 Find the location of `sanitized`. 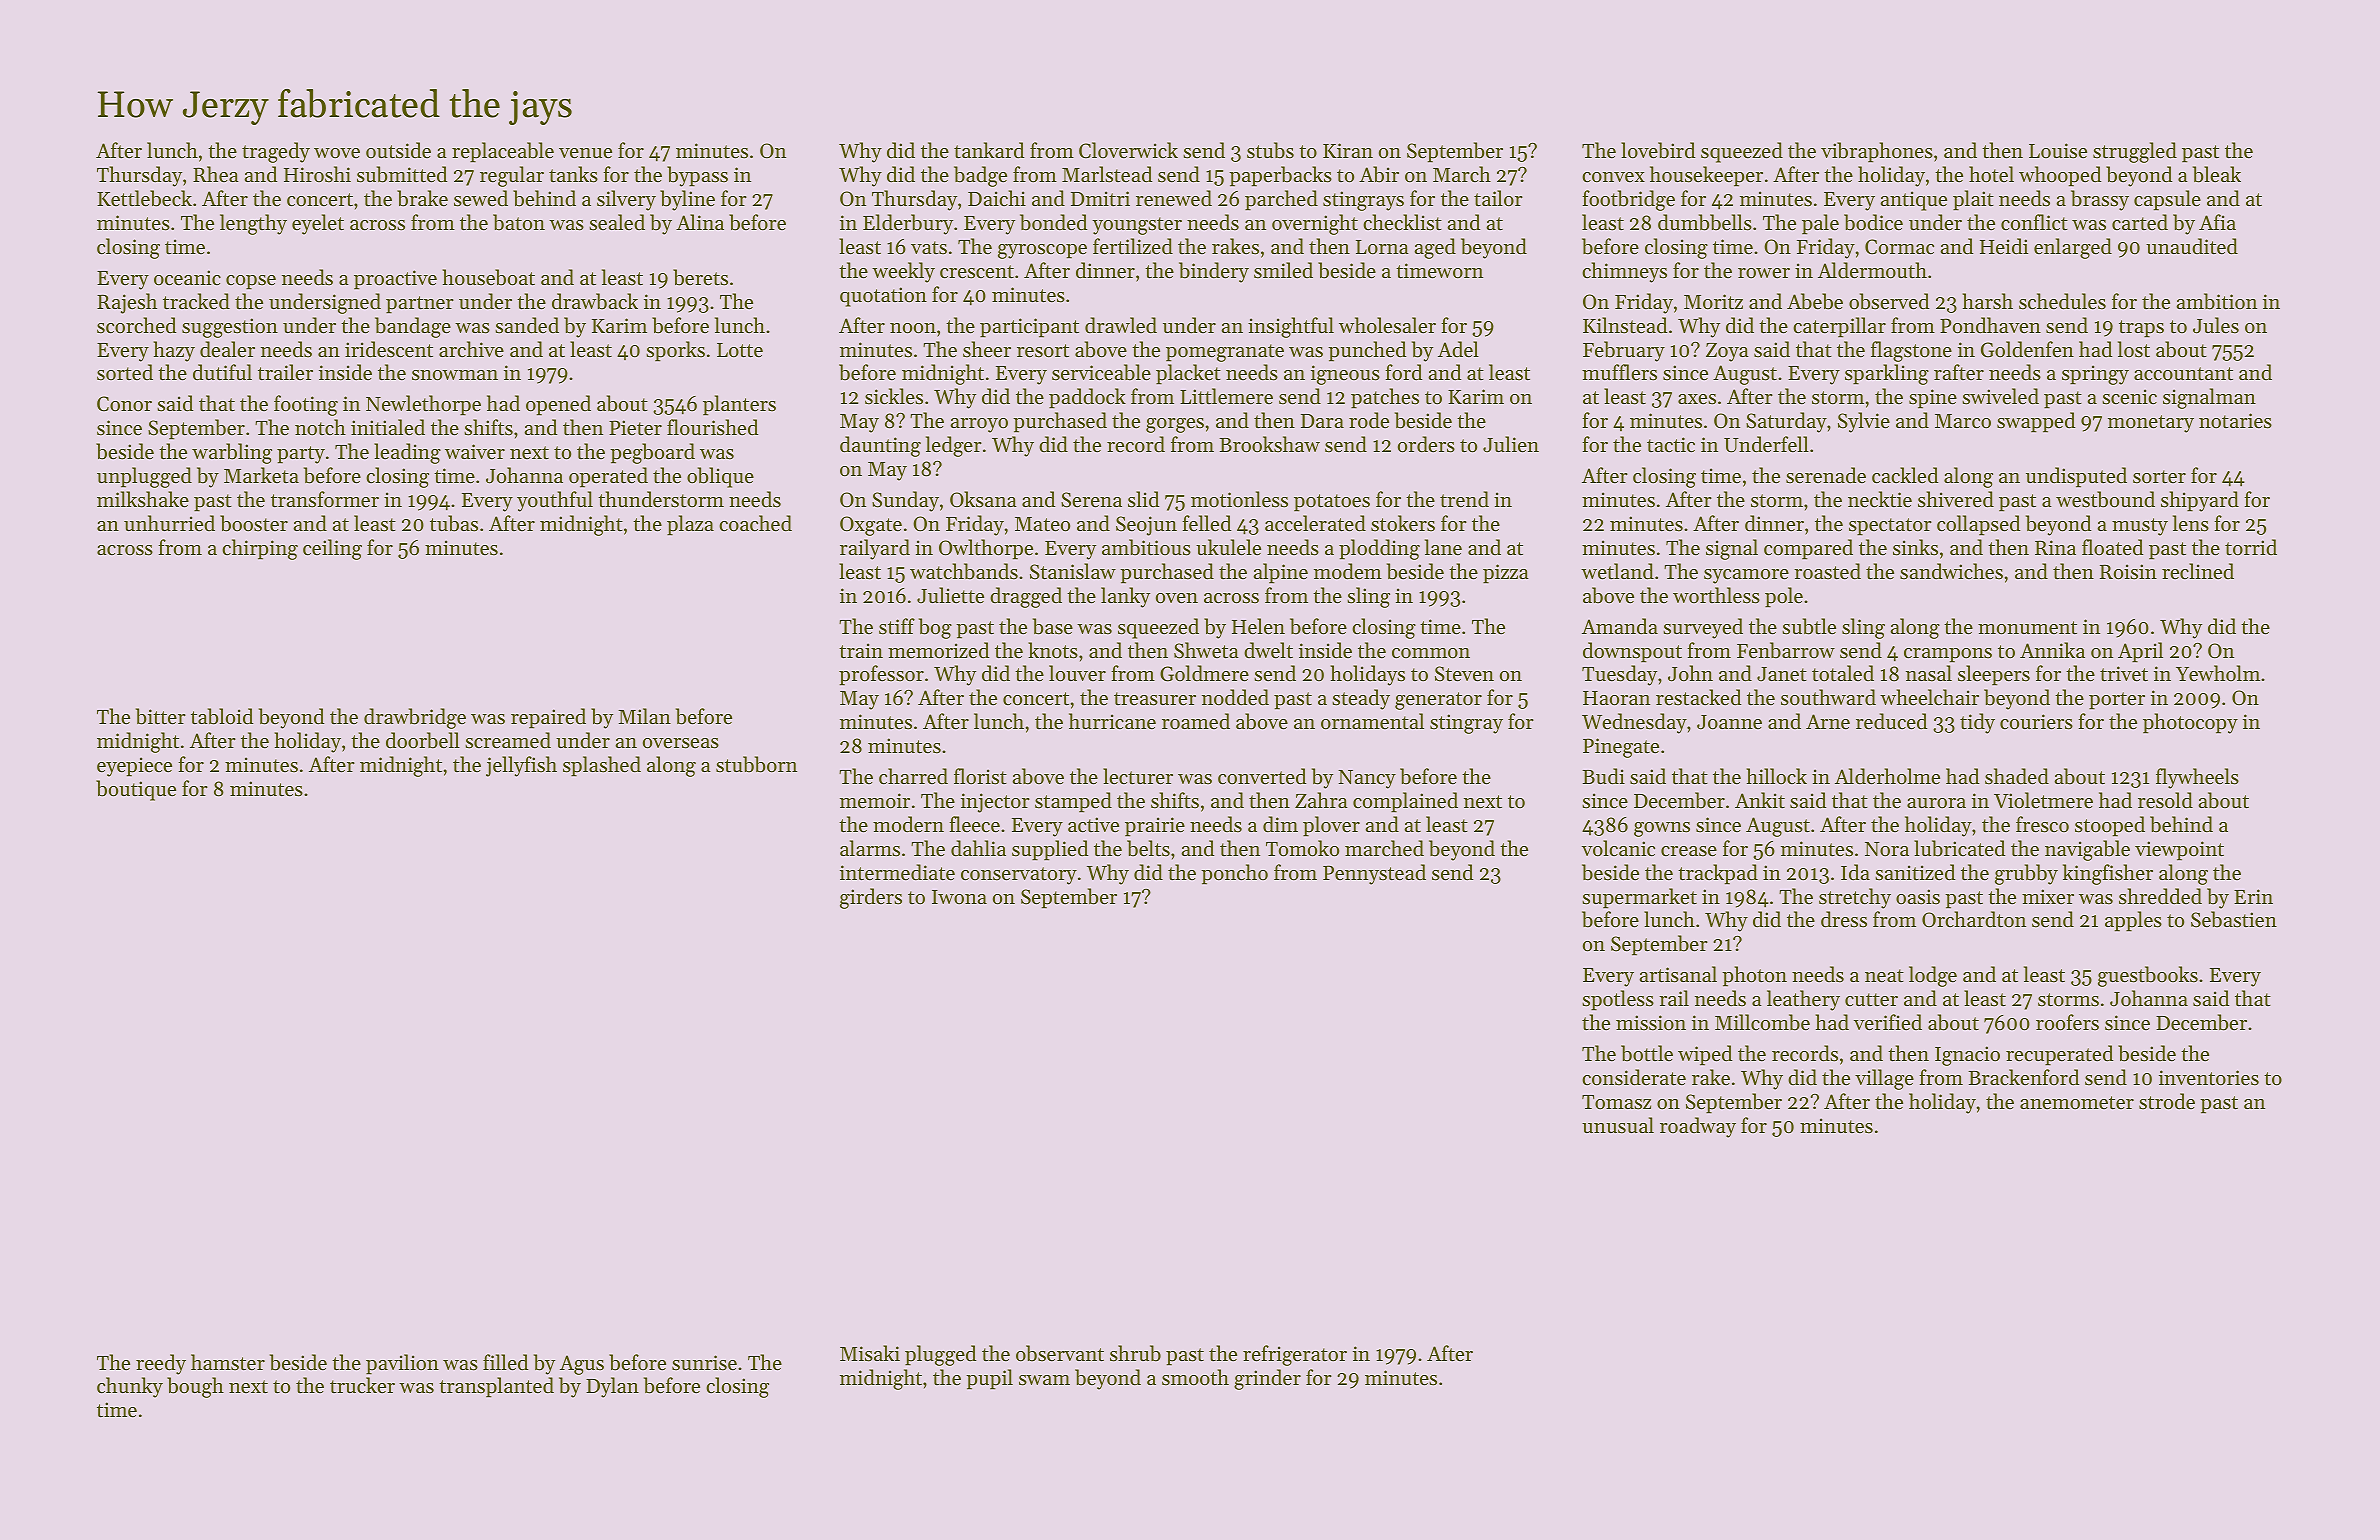

sanitized is located at coordinates (1915, 872).
